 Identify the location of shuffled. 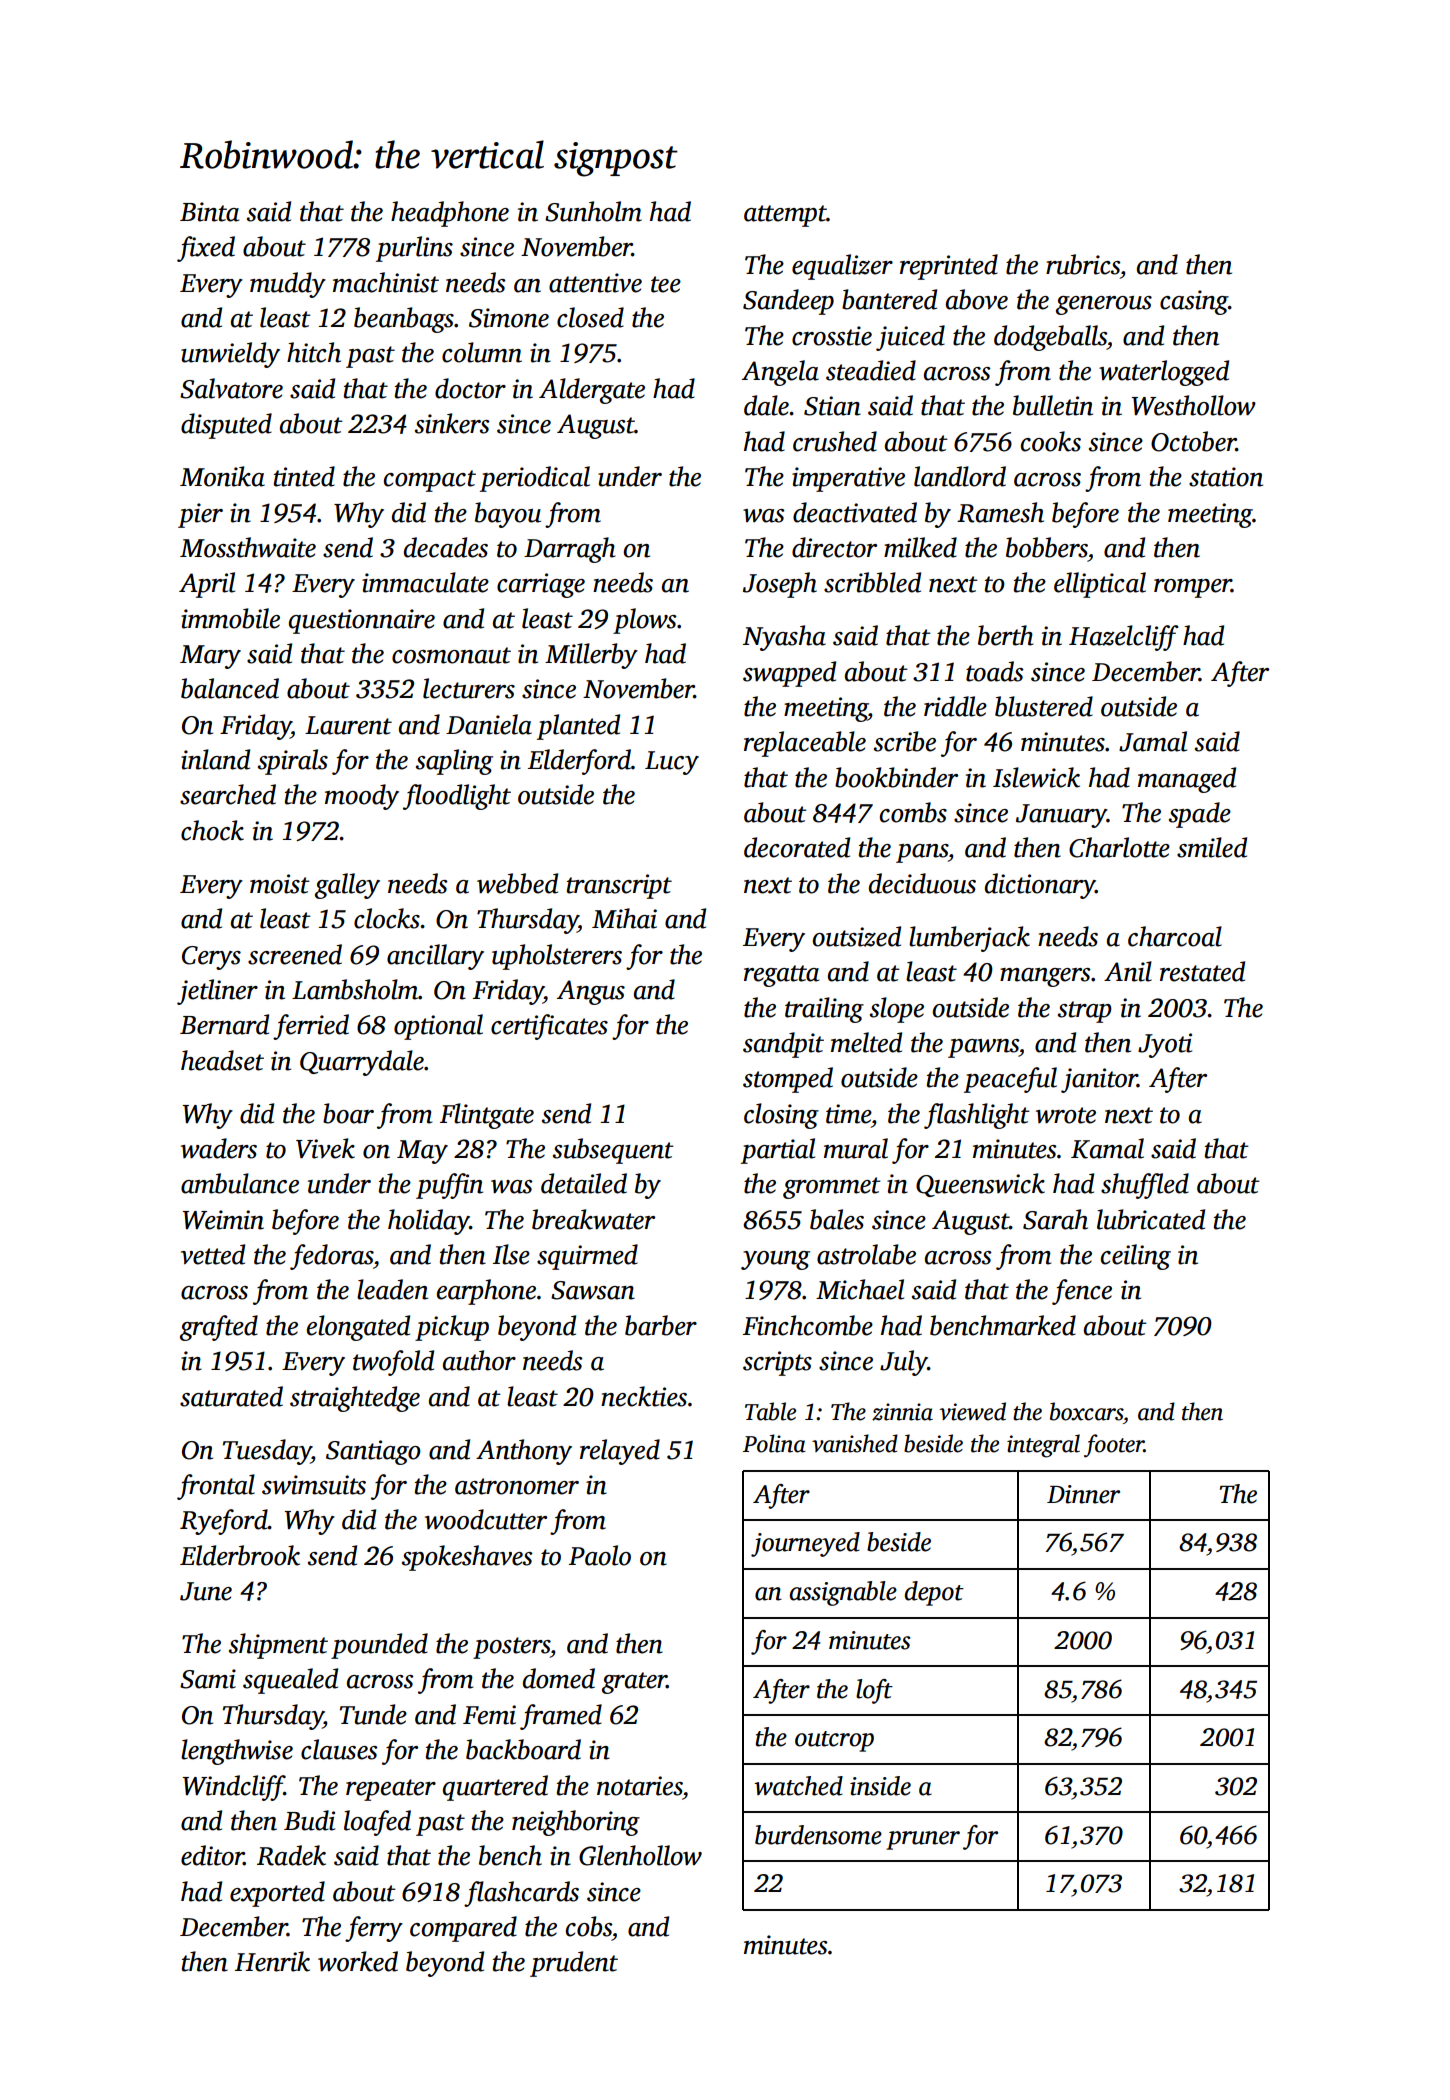
(1145, 1186).
